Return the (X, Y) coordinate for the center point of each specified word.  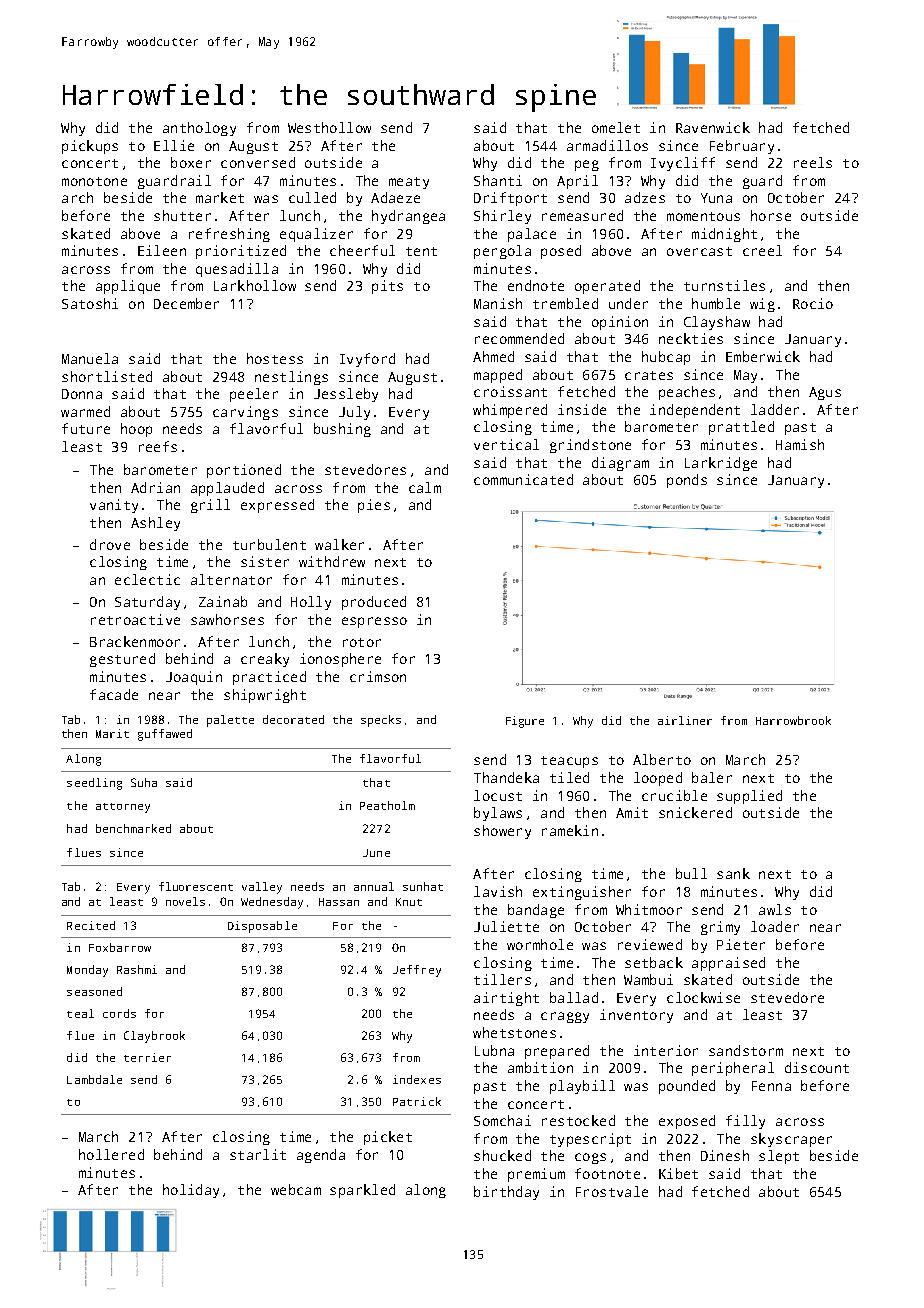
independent (695, 411)
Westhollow (329, 127)
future (86, 428)
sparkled (362, 1191)
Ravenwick (713, 127)
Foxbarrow (120, 947)
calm (425, 487)
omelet (616, 127)
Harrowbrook (793, 720)
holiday (191, 1191)
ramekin (570, 830)
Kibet (678, 1173)
